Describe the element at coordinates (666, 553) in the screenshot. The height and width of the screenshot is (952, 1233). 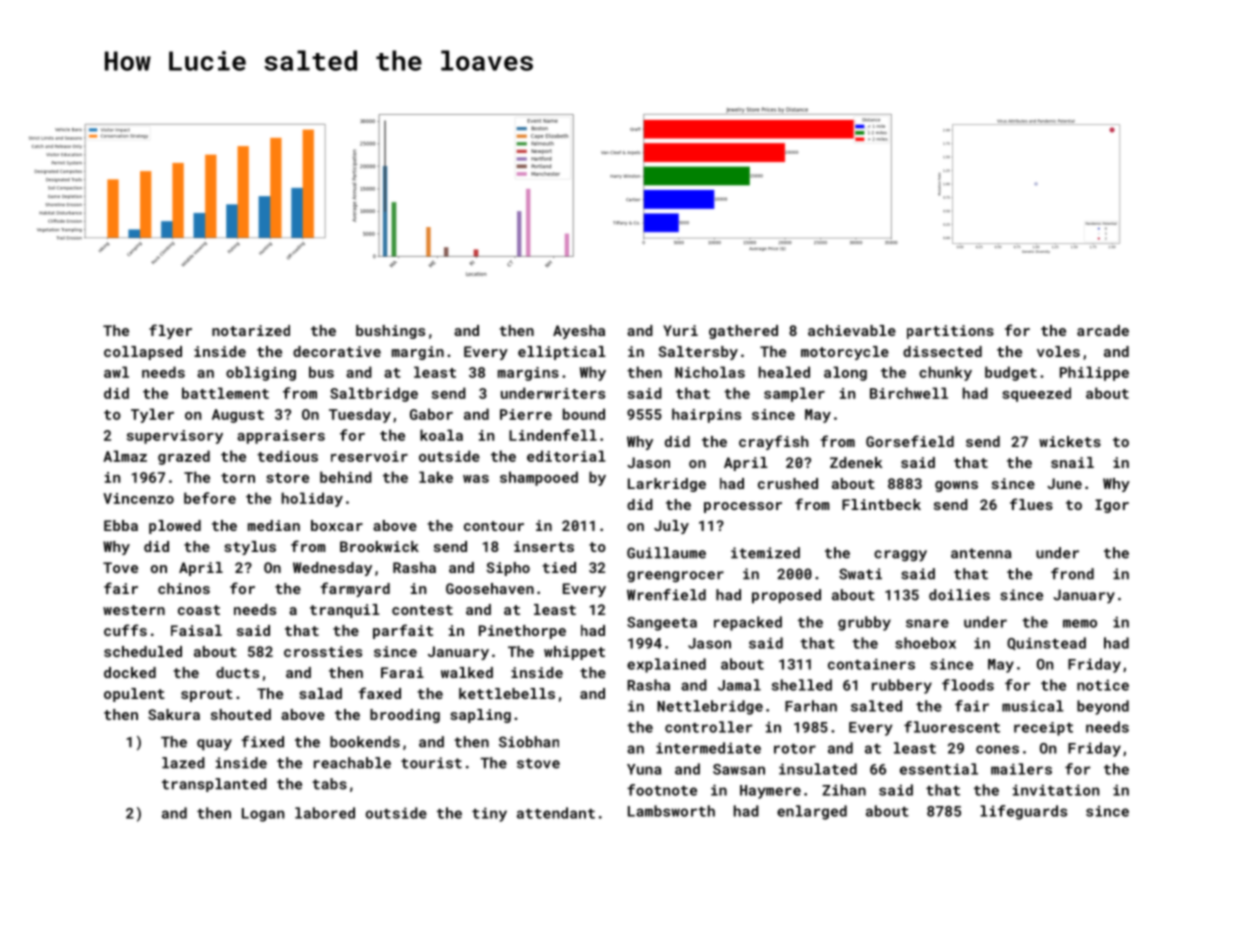
I see `Guillaume` at that location.
